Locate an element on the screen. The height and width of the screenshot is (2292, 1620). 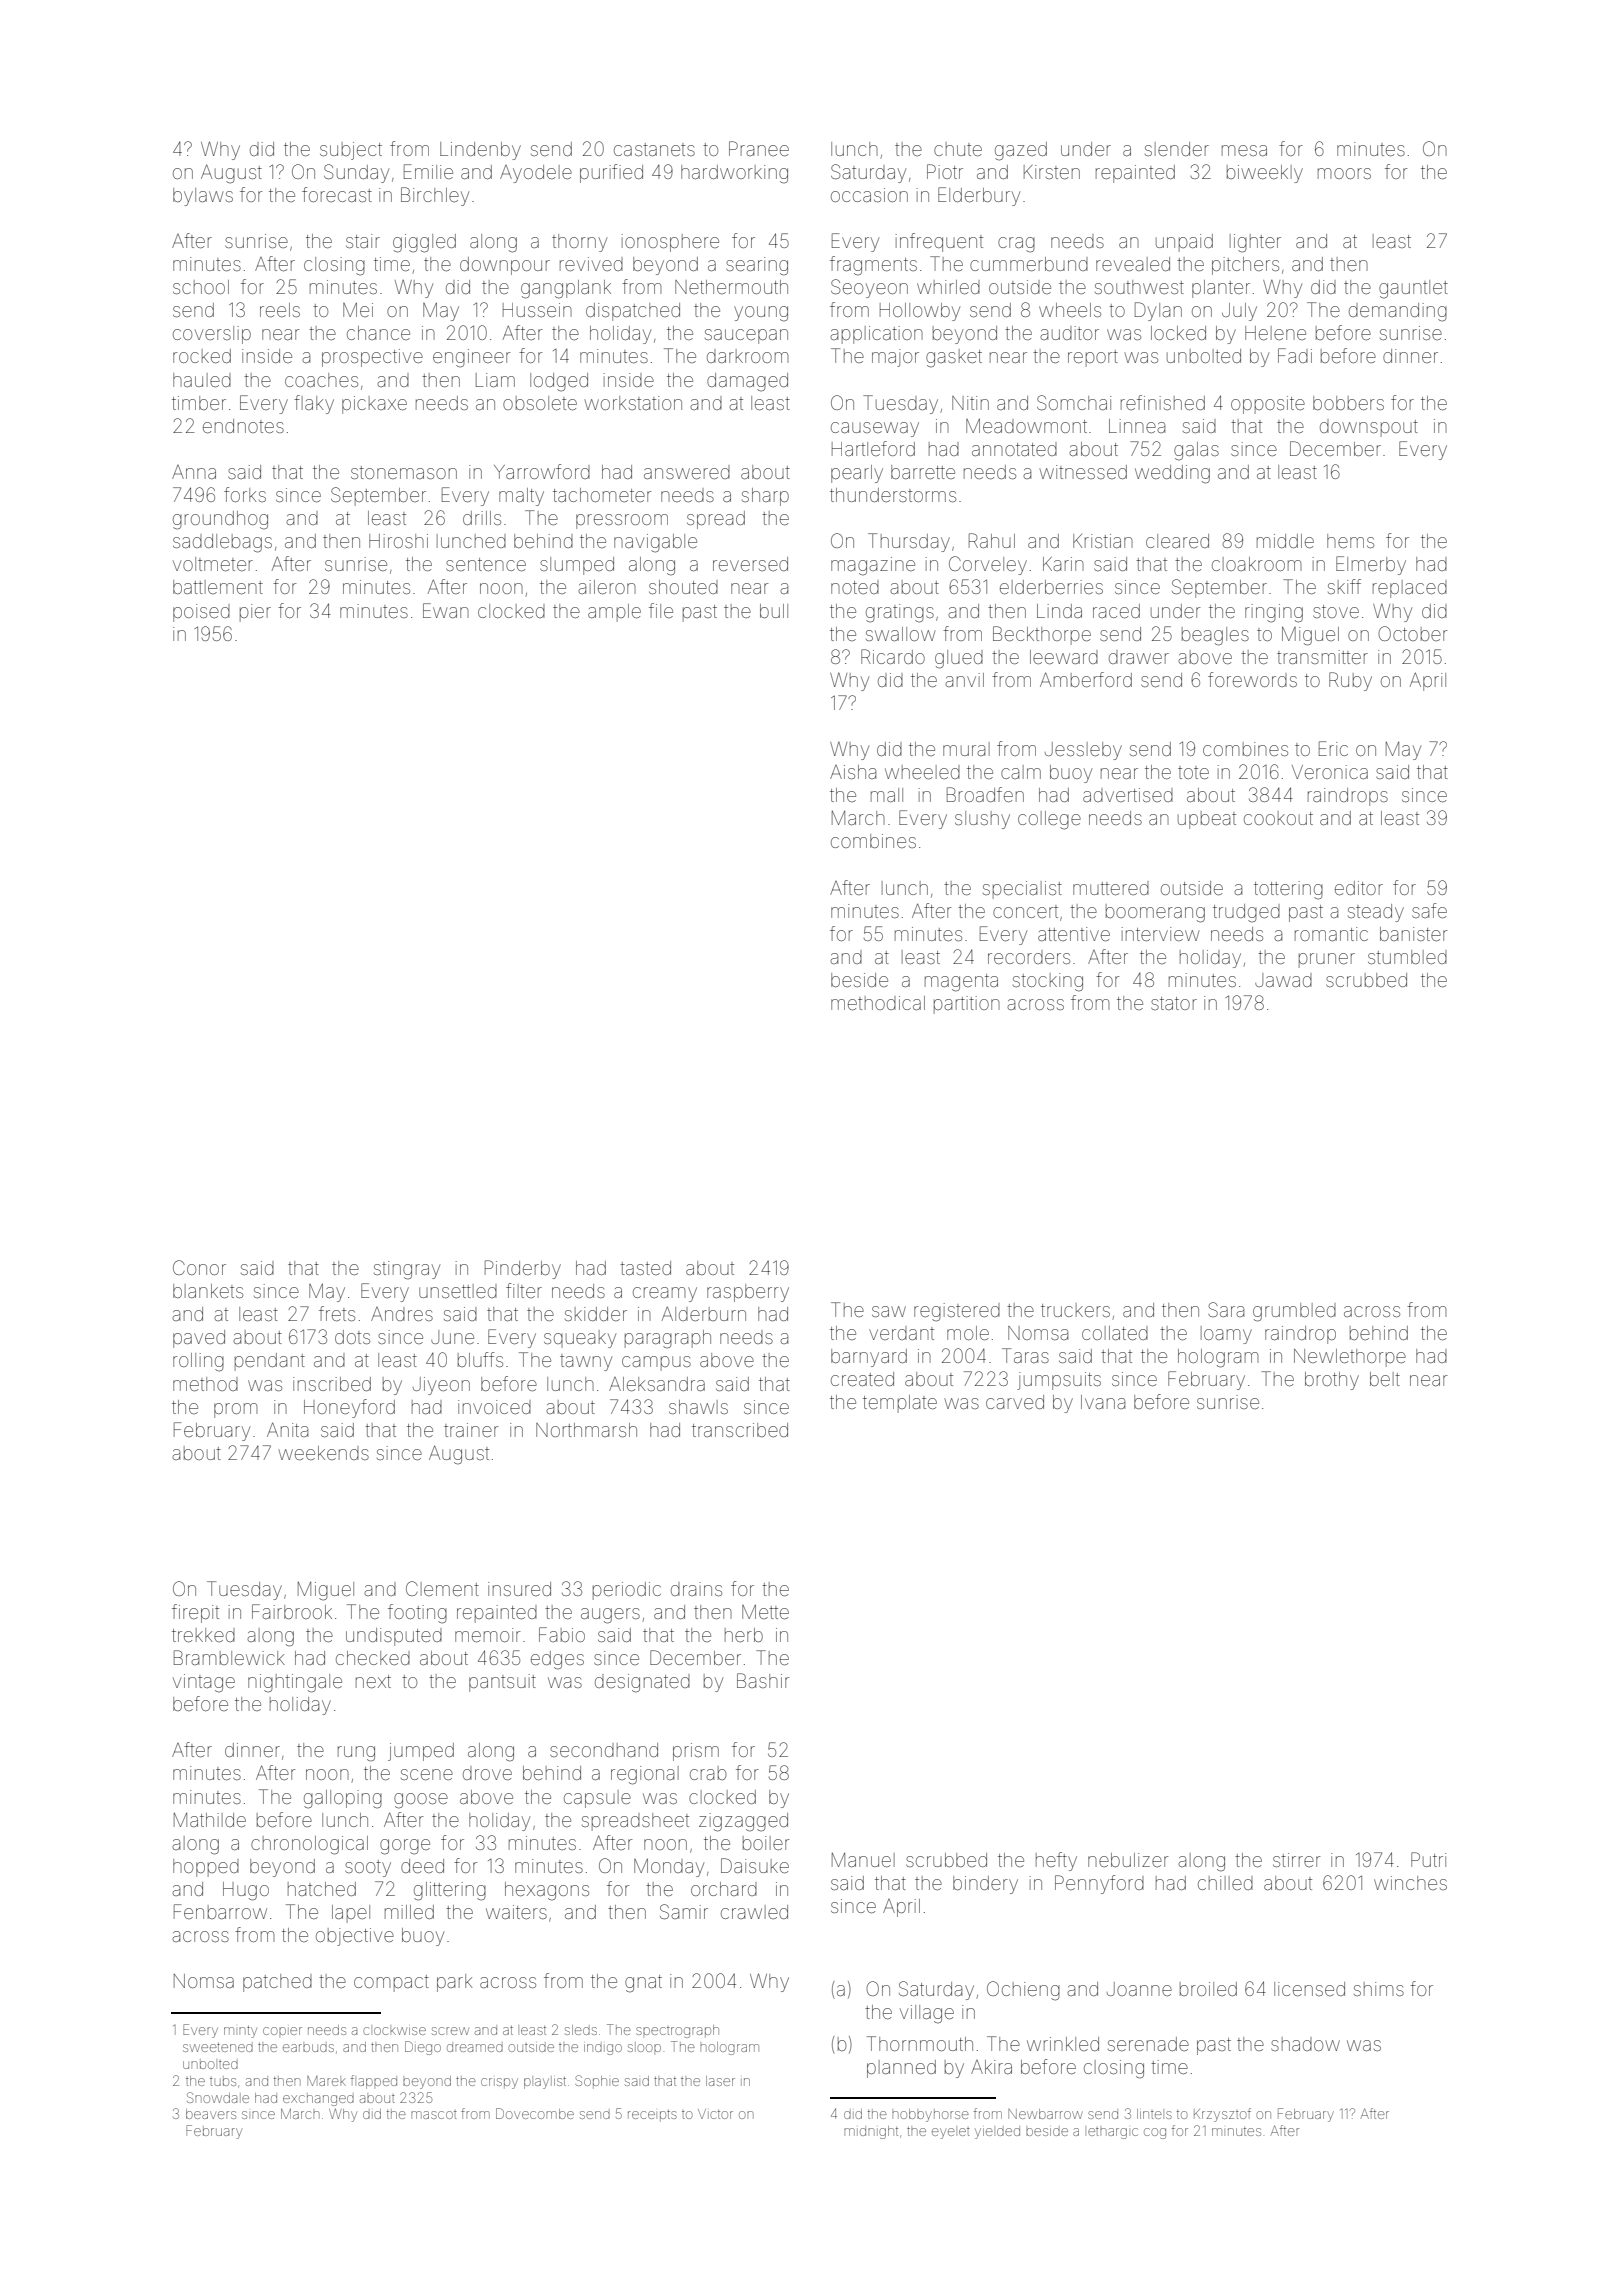
barrette is located at coordinates (923, 472).
